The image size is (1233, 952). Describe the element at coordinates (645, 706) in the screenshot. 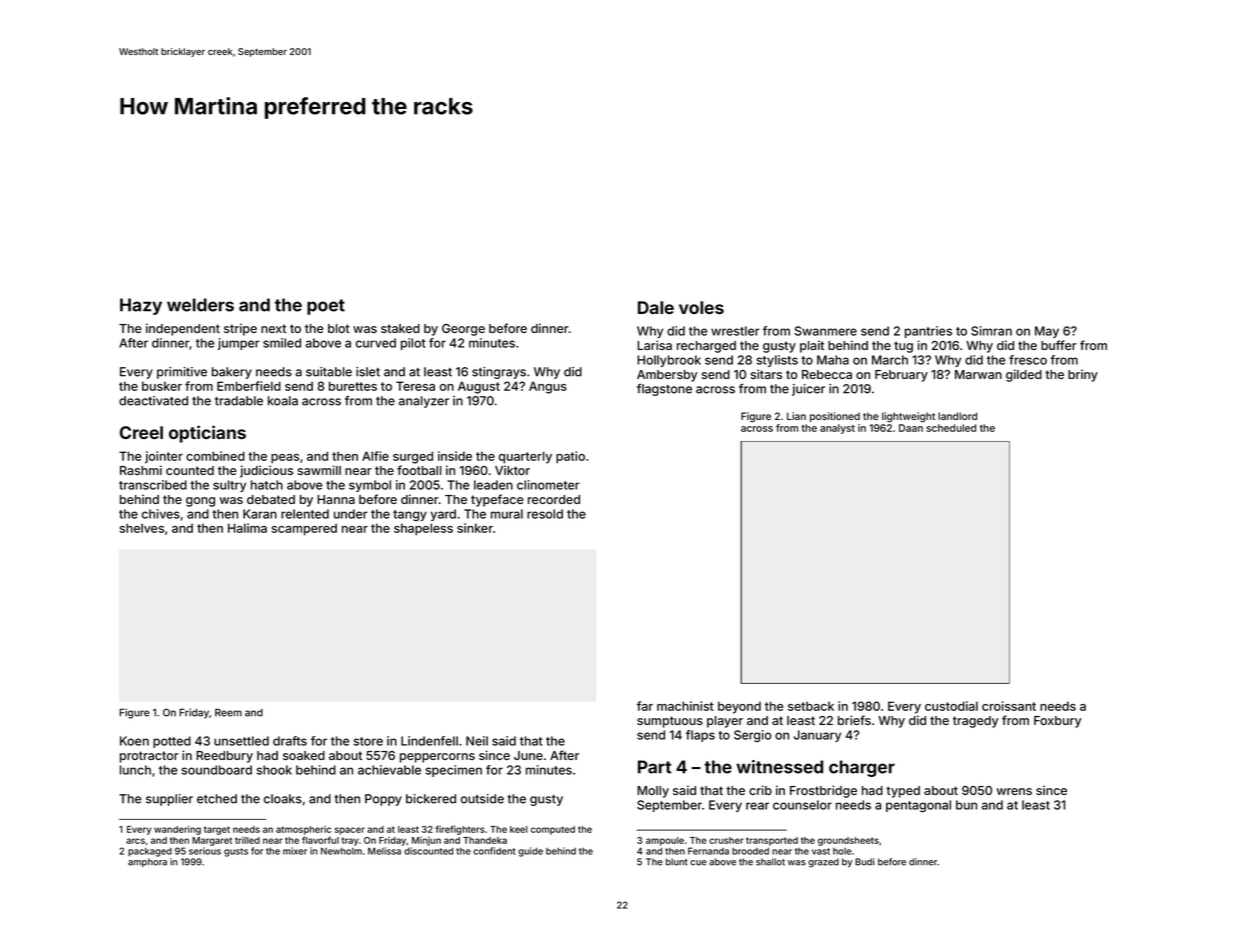

I see `far` at that location.
